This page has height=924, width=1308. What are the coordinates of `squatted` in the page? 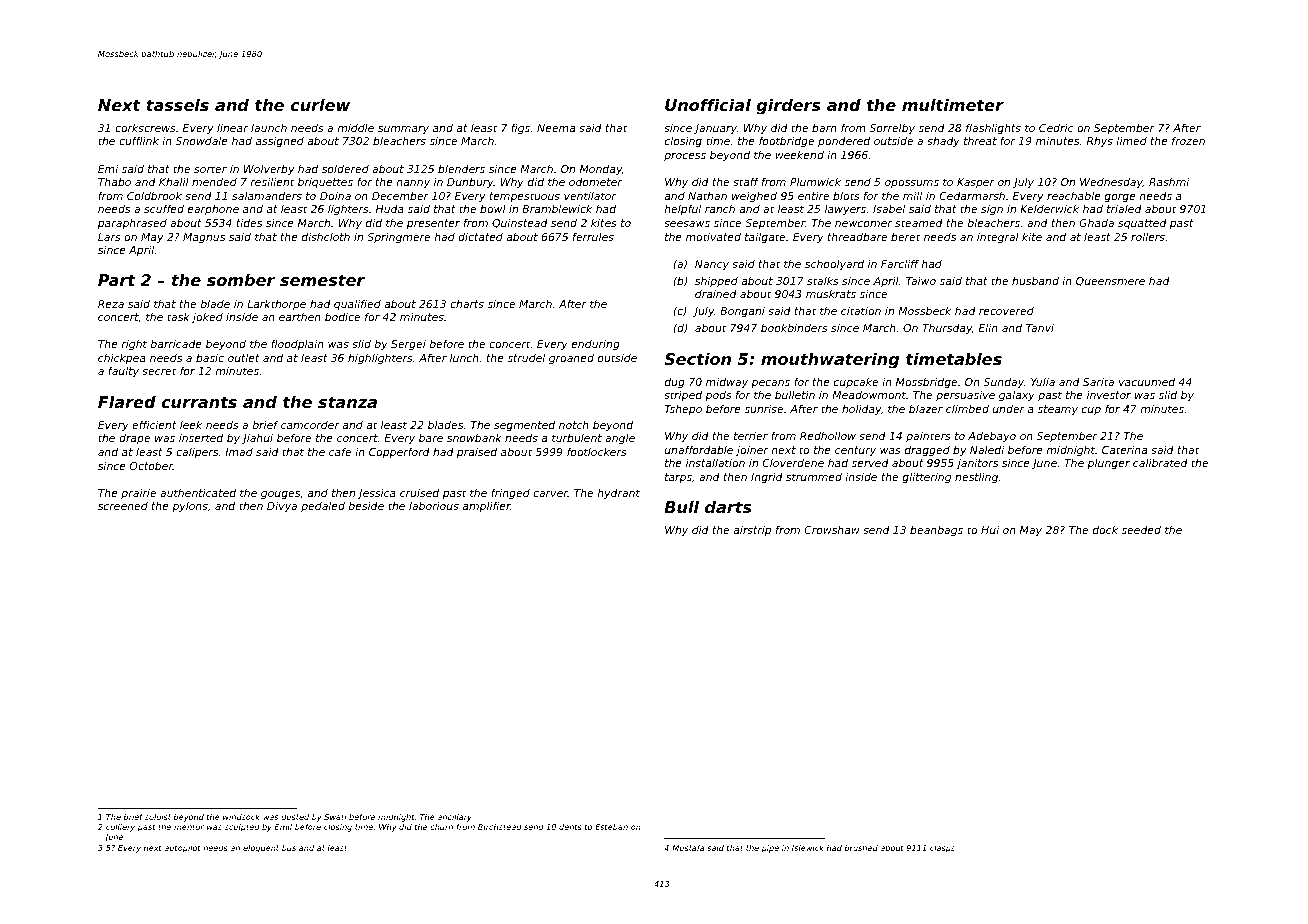 It's located at (1142, 224).
